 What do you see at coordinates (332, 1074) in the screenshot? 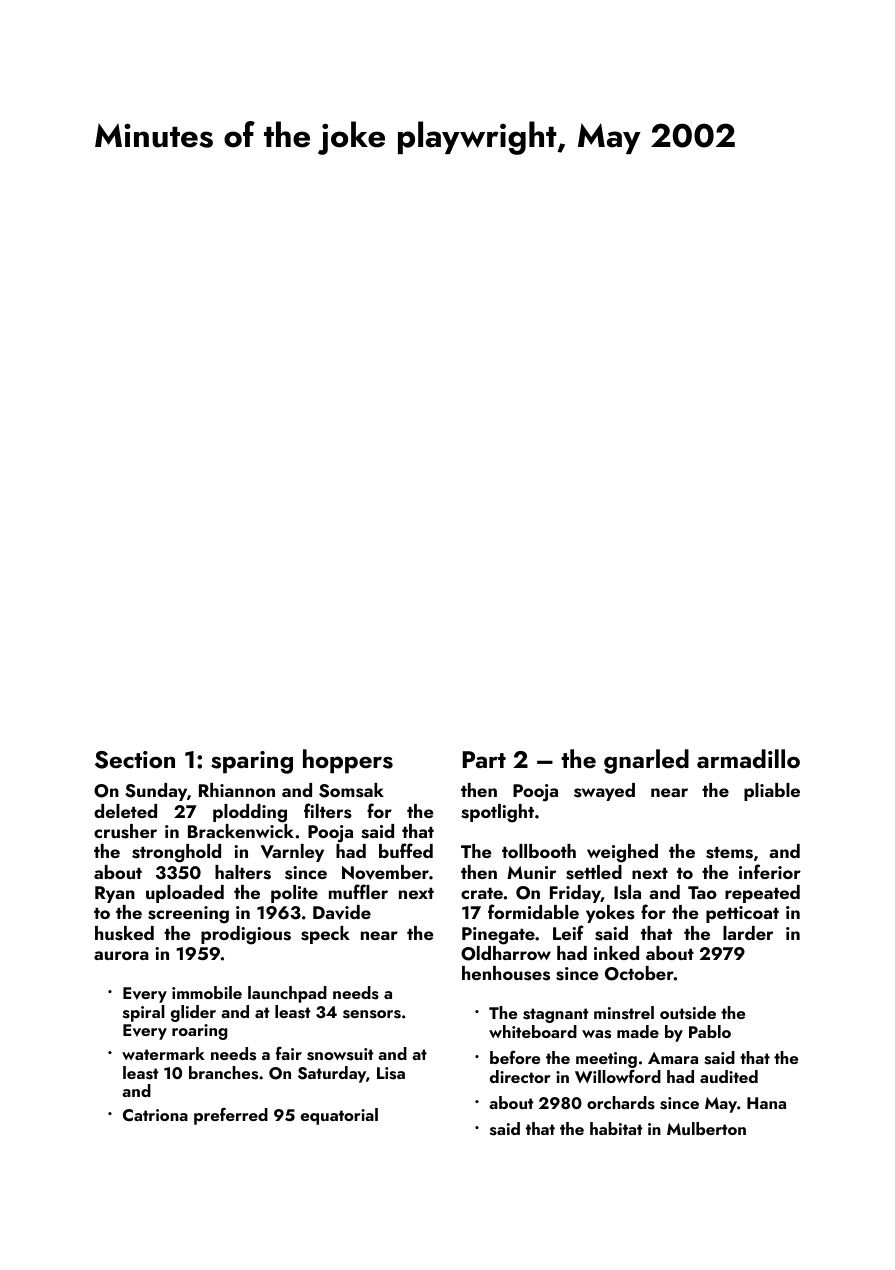
I see `Saturday` at bounding box center [332, 1074].
